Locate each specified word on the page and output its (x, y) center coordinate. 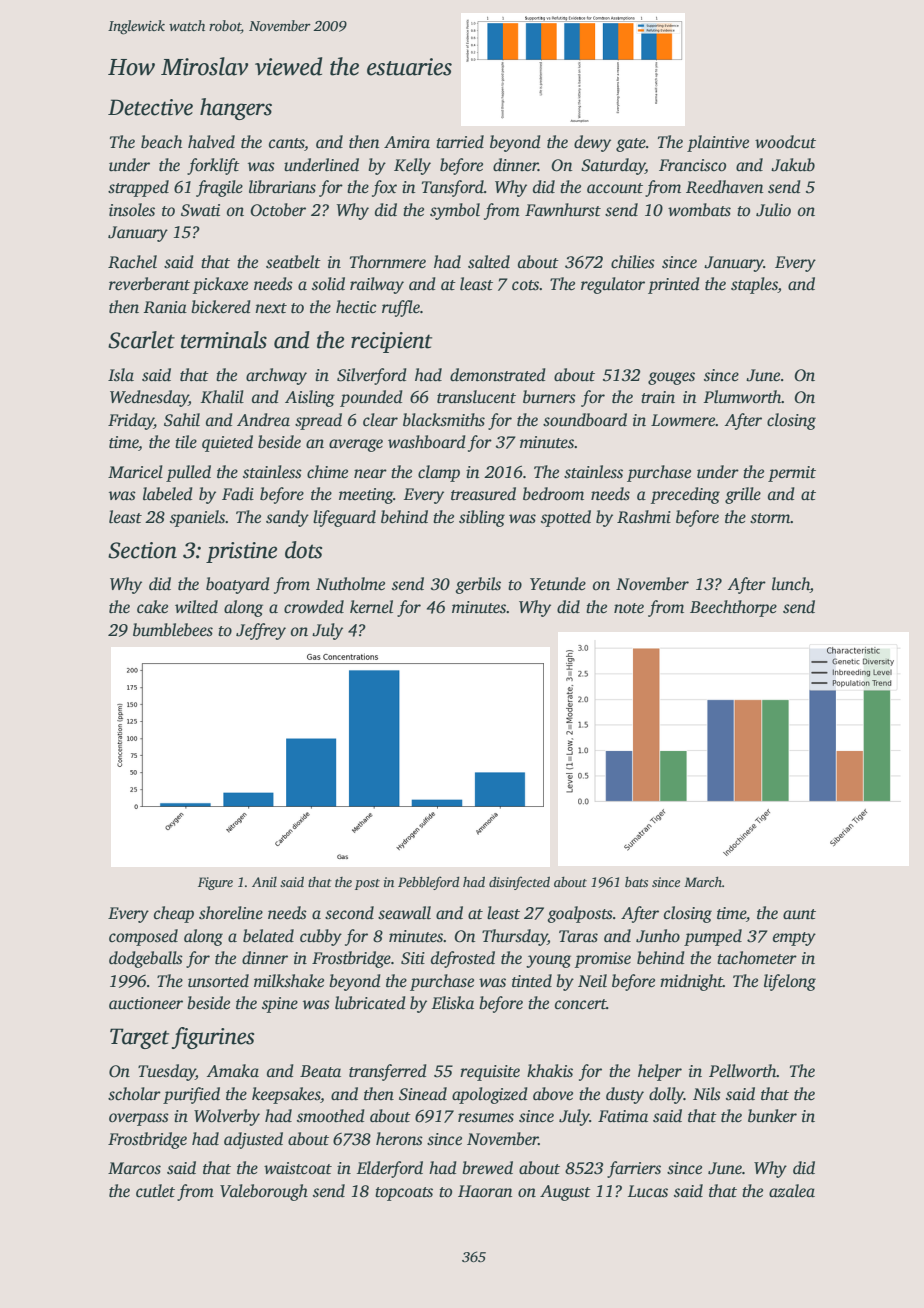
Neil (592, 981)
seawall (404, 913)
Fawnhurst (563, 210)
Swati (200, 210)
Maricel (135, 472)
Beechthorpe (733, 608)
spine (280, 1005)
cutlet (155, 1191)
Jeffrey (261, 631)
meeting (366, 496)
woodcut (785, 142)
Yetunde (558, 584)
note (629, 608)
